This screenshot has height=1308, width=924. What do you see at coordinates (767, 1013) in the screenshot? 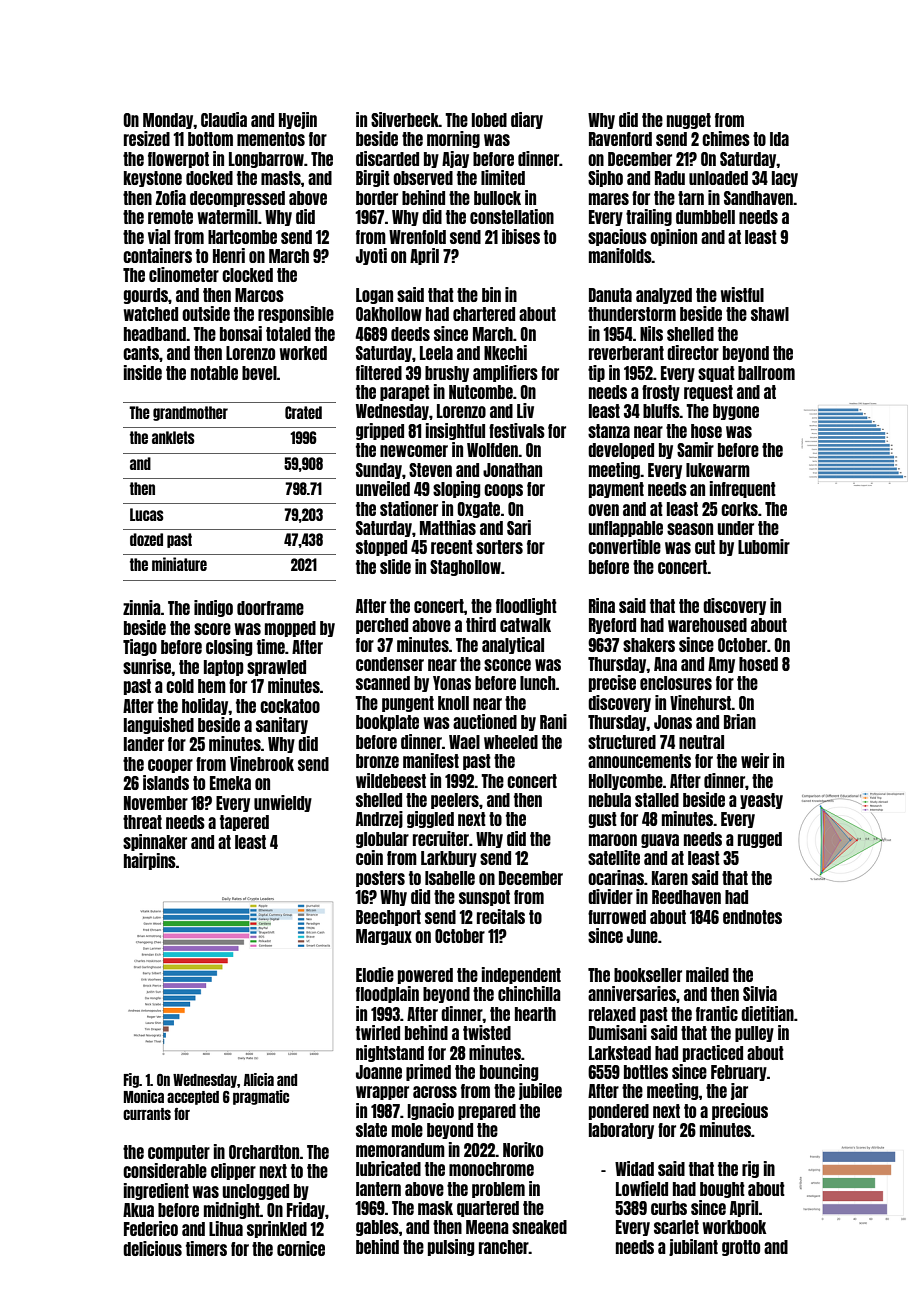
I see `dietitian` at bounding box center [767, 1013].
